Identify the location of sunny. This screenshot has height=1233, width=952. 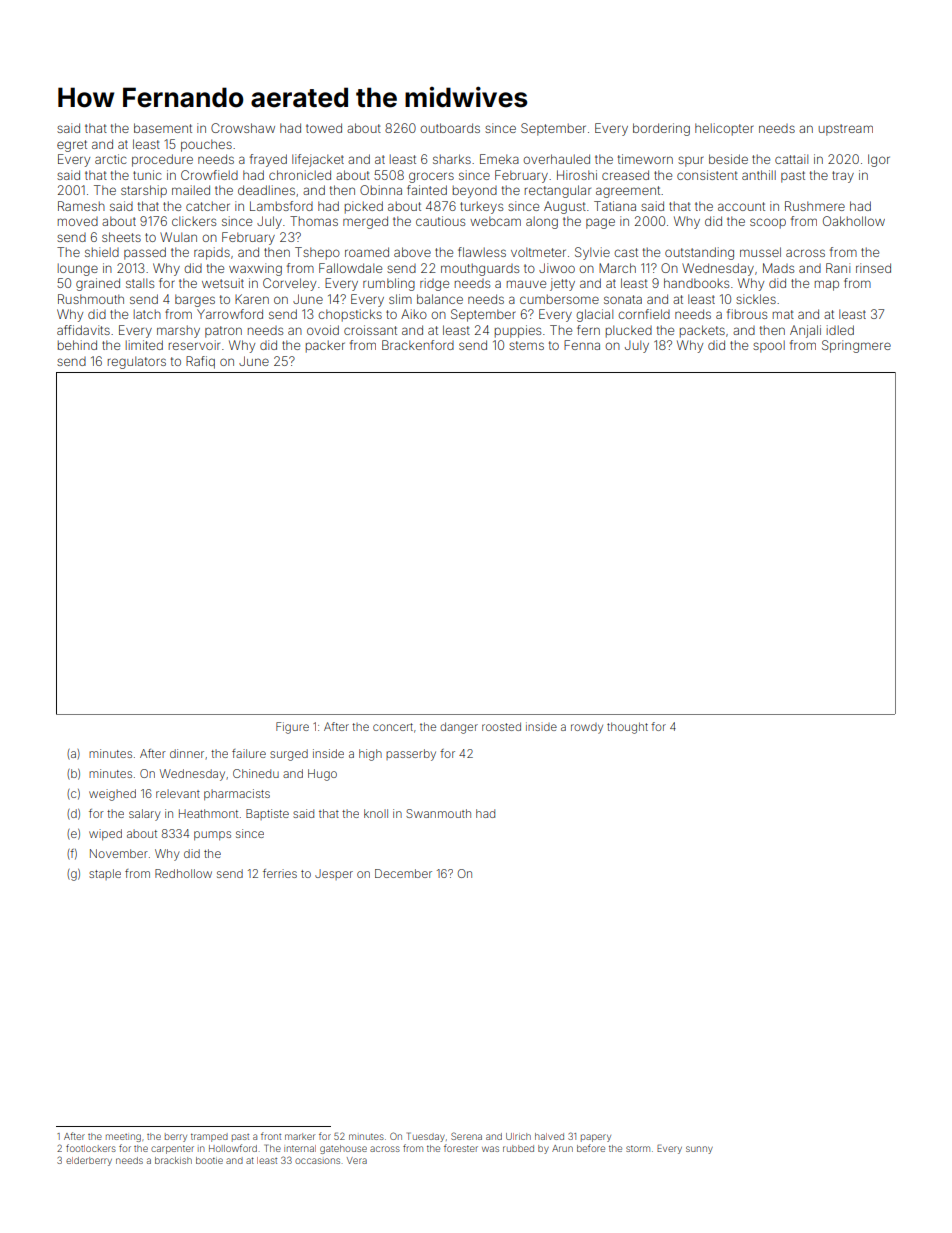
(699, 1150).
